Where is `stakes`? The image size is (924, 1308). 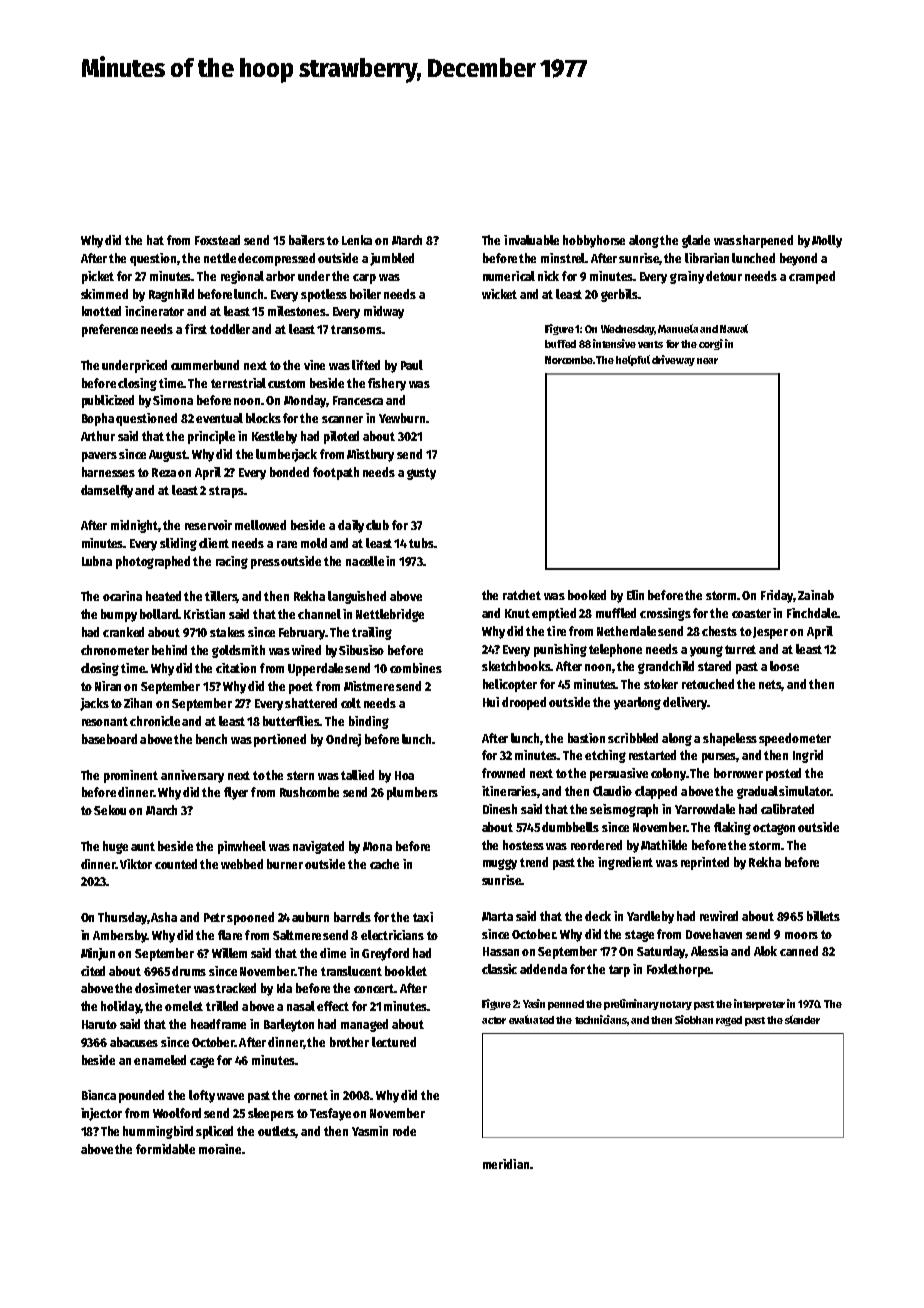 stakes is located at coordinates (227, 632).
